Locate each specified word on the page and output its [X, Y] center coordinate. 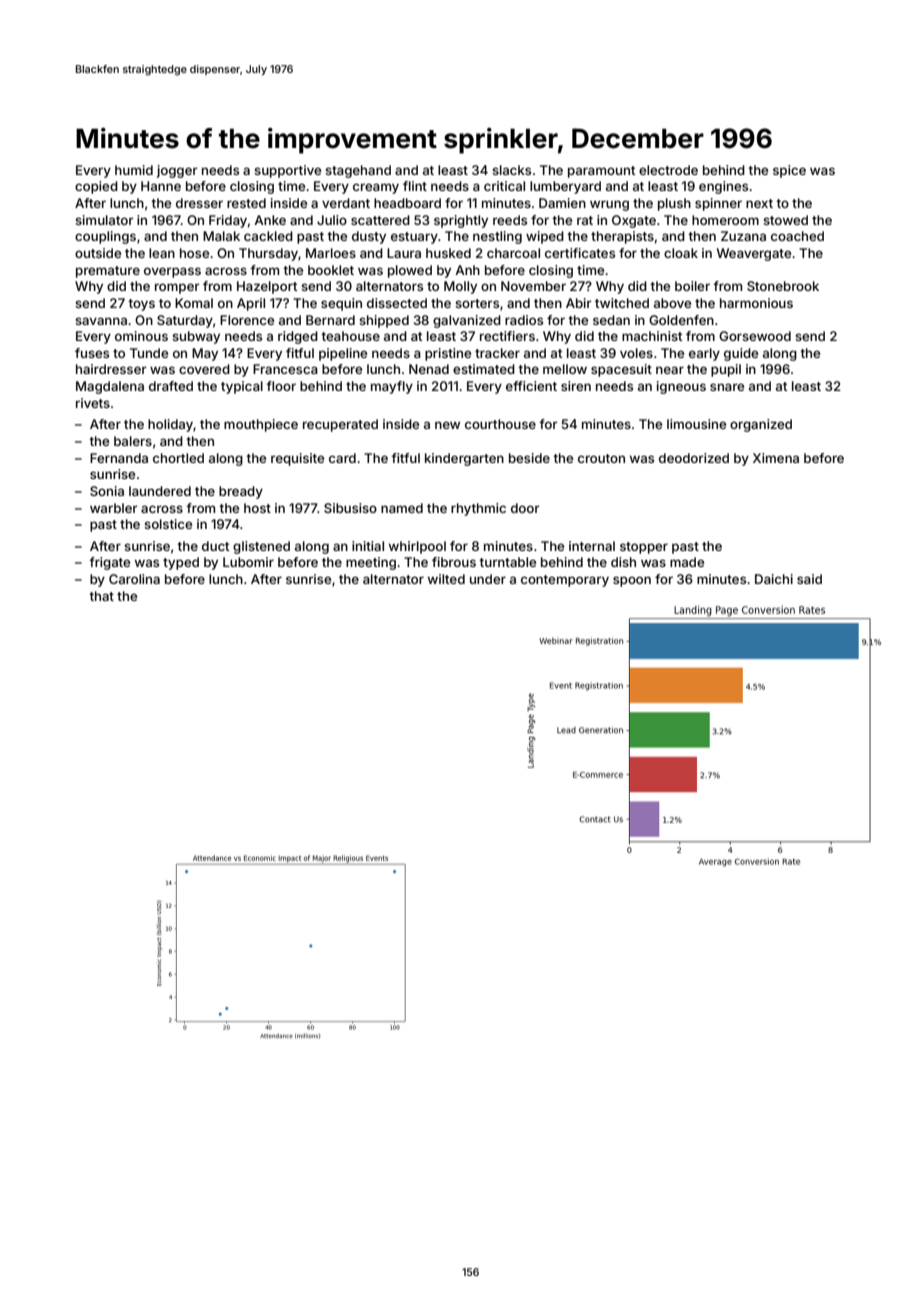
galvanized [467, 321]
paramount [601, 172]
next [759, 203]
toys [141, 305]
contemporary [565, 581]
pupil [726, 370]
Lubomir [248, 562]
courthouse [500, 424]
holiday [170, 425]
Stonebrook [783, 286]
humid [134, 170]
